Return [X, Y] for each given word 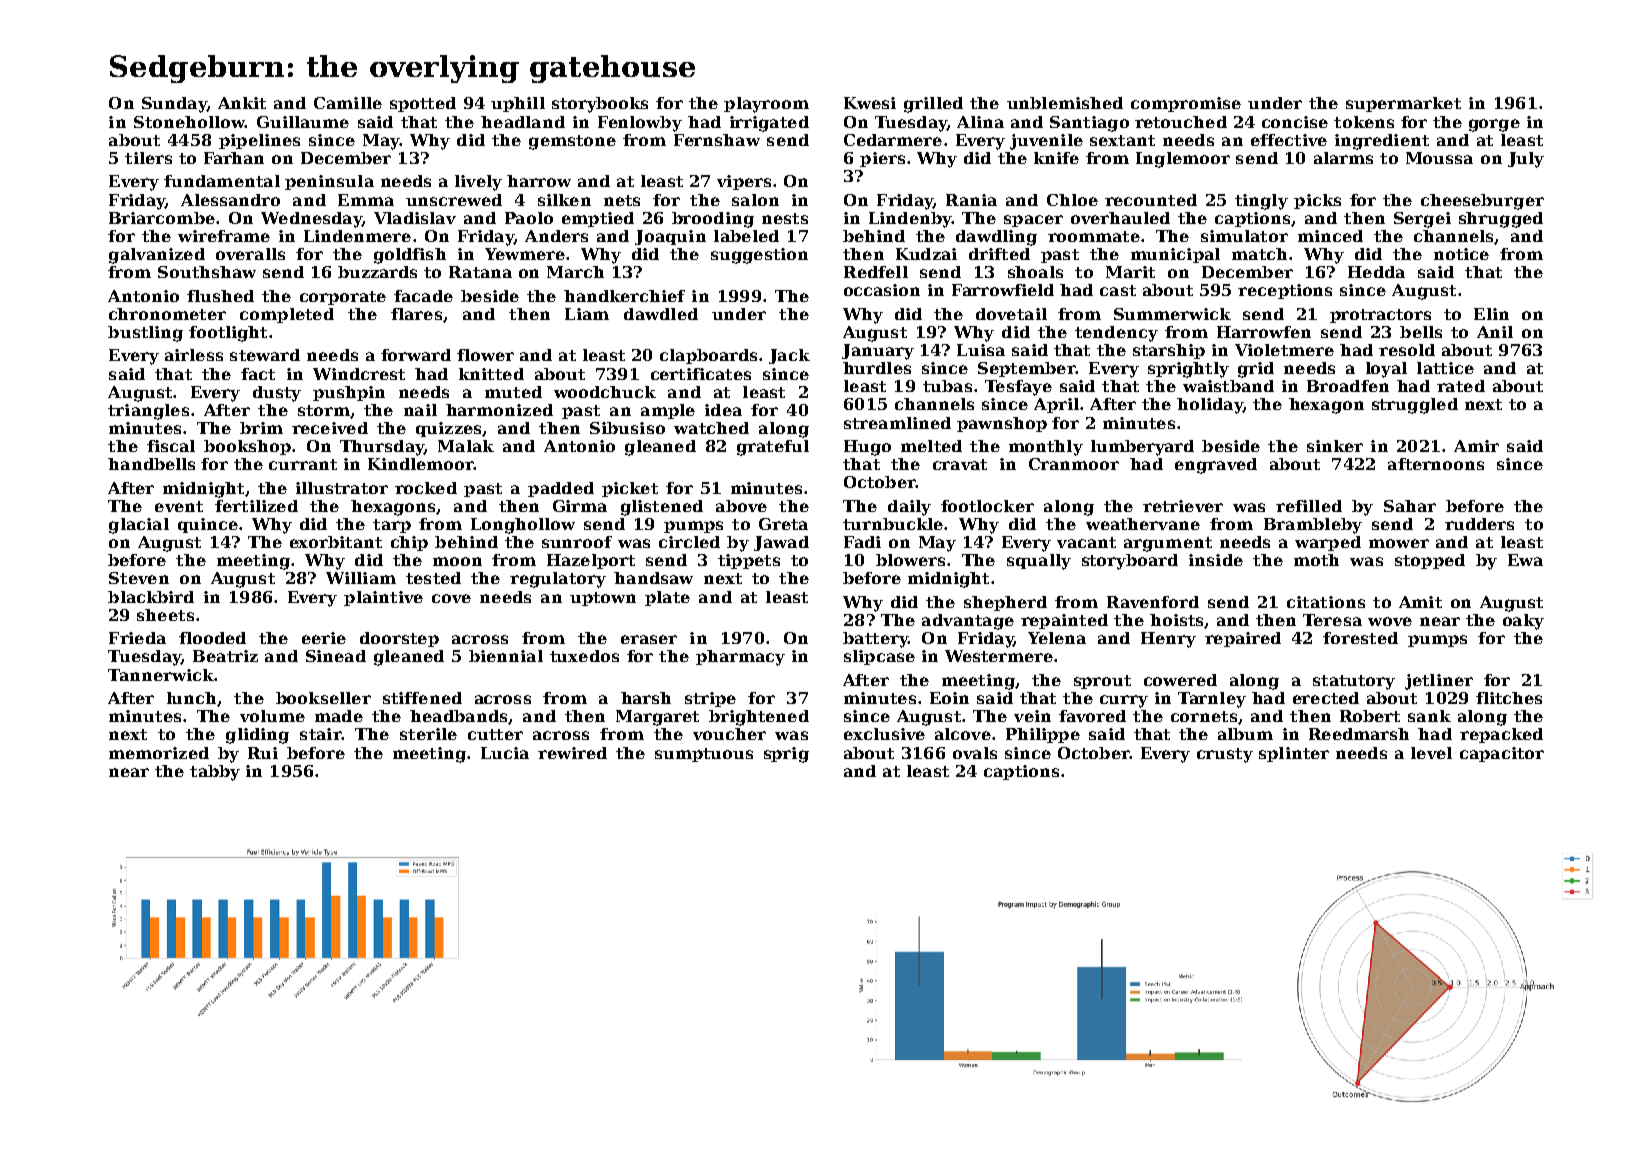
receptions [1285, 291]
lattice [1445, 368]
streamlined [897, 423]
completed [287, 315]
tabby [215, 773]
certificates [701, 374]
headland [523, 122]
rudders [1479, 524]
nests [785, 218]
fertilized [256, 506]
